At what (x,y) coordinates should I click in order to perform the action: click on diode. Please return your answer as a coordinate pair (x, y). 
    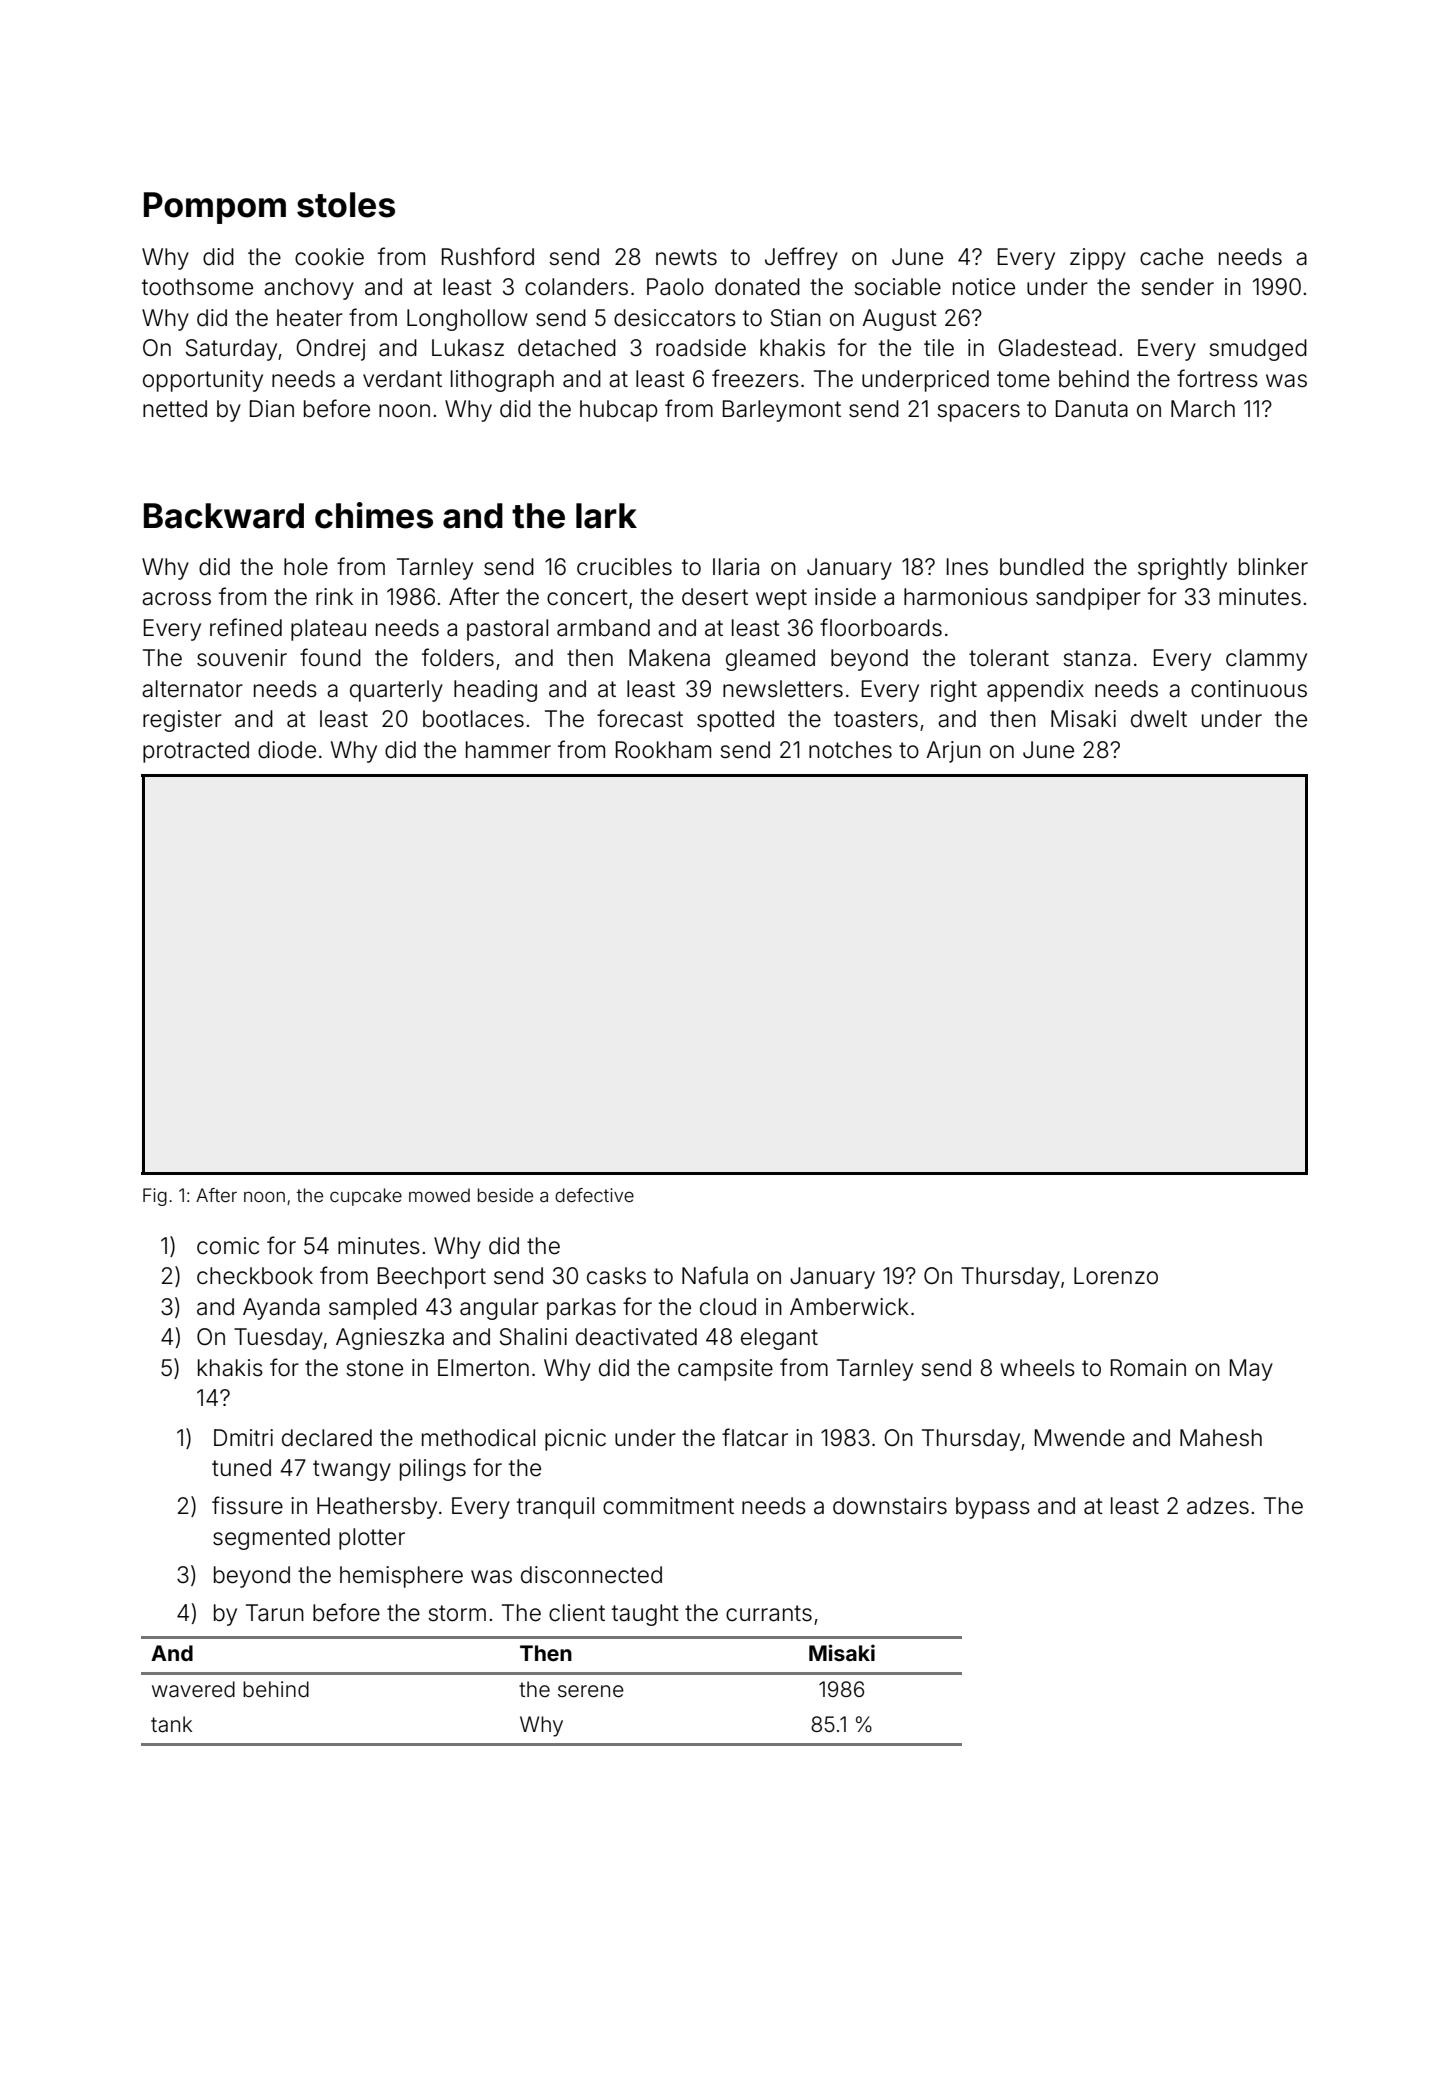
    Looking at the image, I should click on (287, 750).
